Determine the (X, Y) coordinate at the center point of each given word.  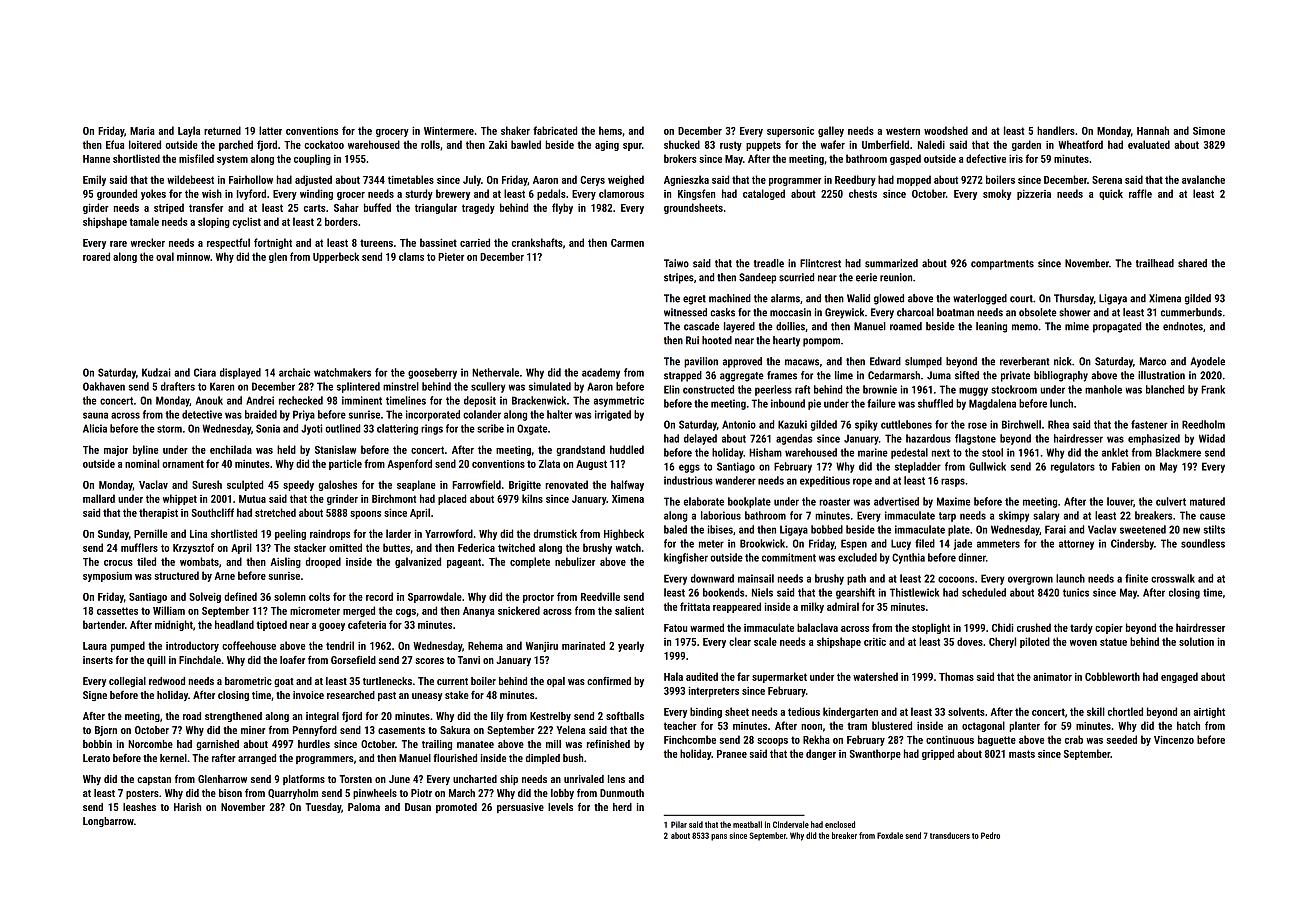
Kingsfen (696, 194)
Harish (187, 807)
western (903, 131)
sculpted (245, 485)
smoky (997, 194)
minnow (193, 257)
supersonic (790, 132)
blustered (892, 725)
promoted (456, 808)
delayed (700, 439)
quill (156, 661)
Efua (115, 144)
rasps (953, 482)
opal (556, 682)
